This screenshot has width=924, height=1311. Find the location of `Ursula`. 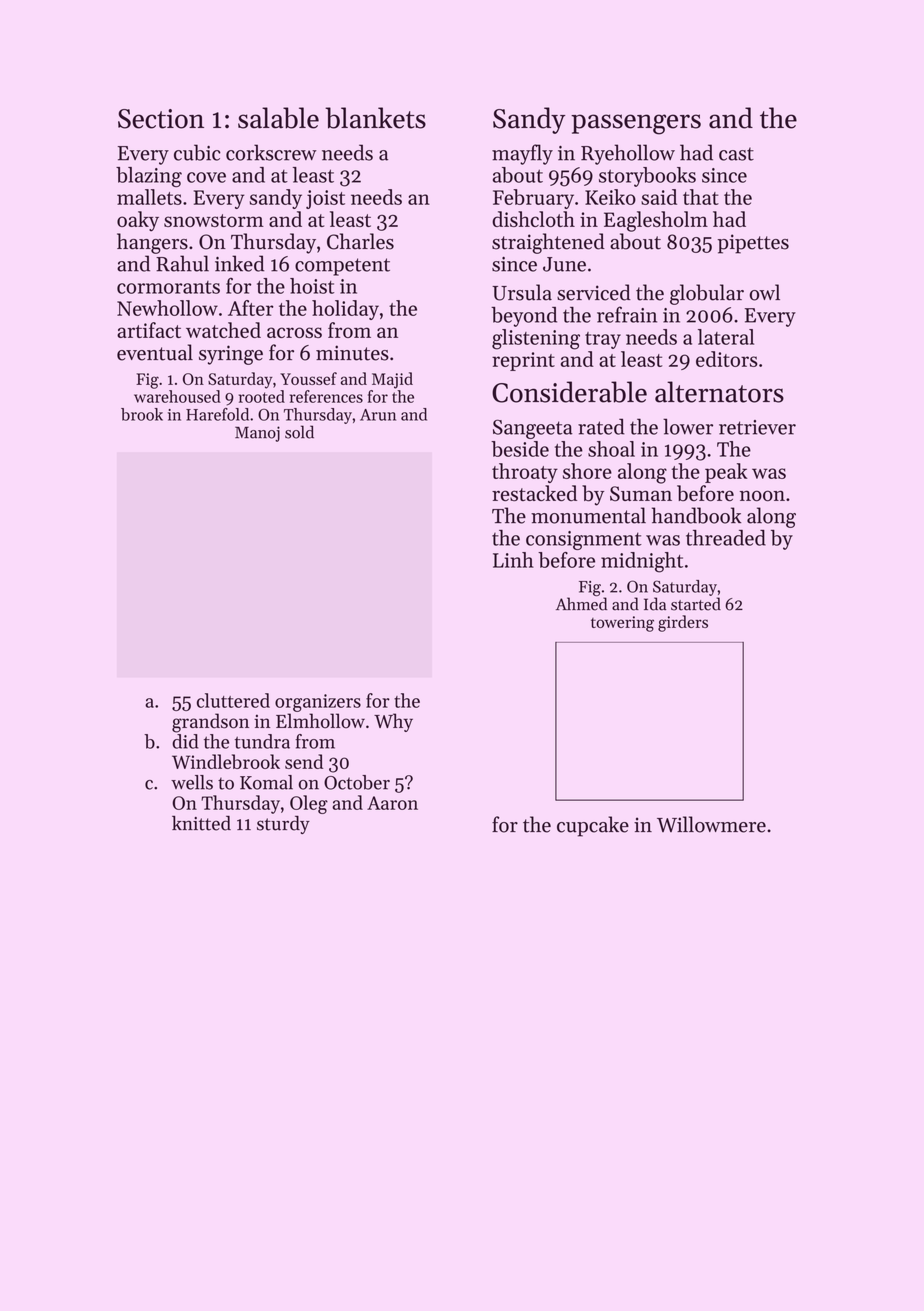

Ursula is located at coordinates (522, 292).
